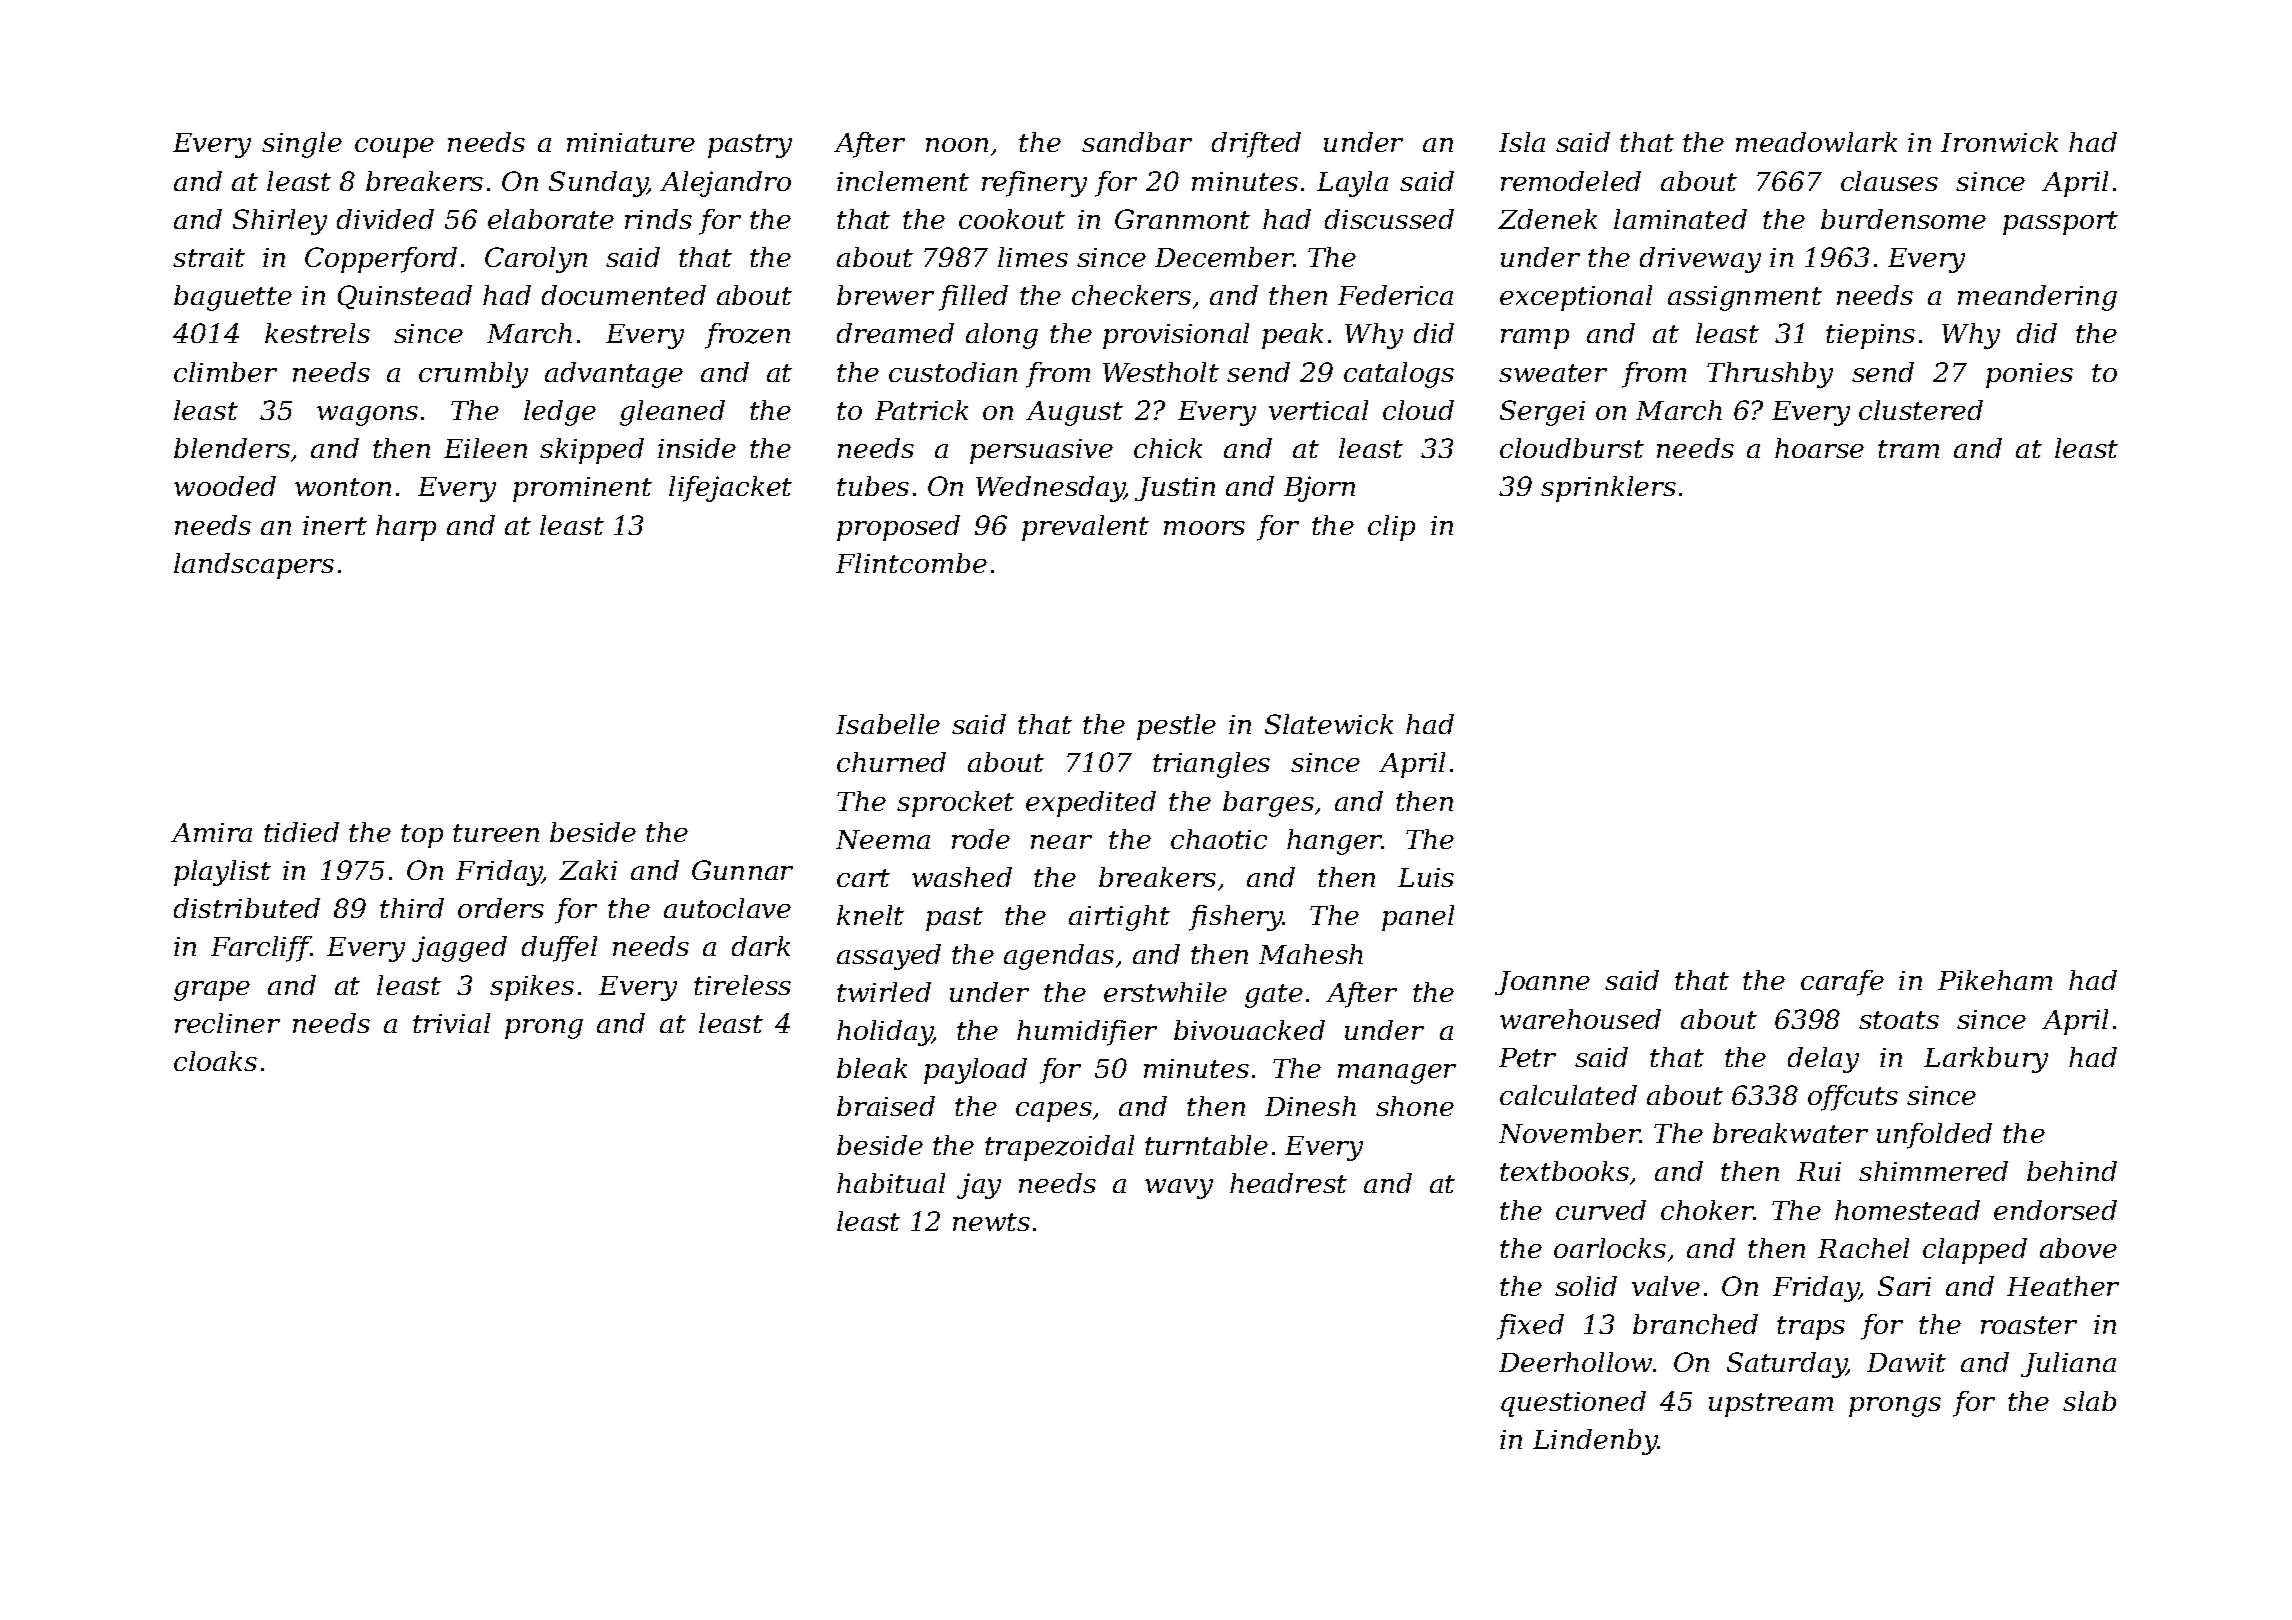  What do you see at coordinates (1595, 1442) in the image?
I see `Lindenby` at bounding box center [1595, 1442].
